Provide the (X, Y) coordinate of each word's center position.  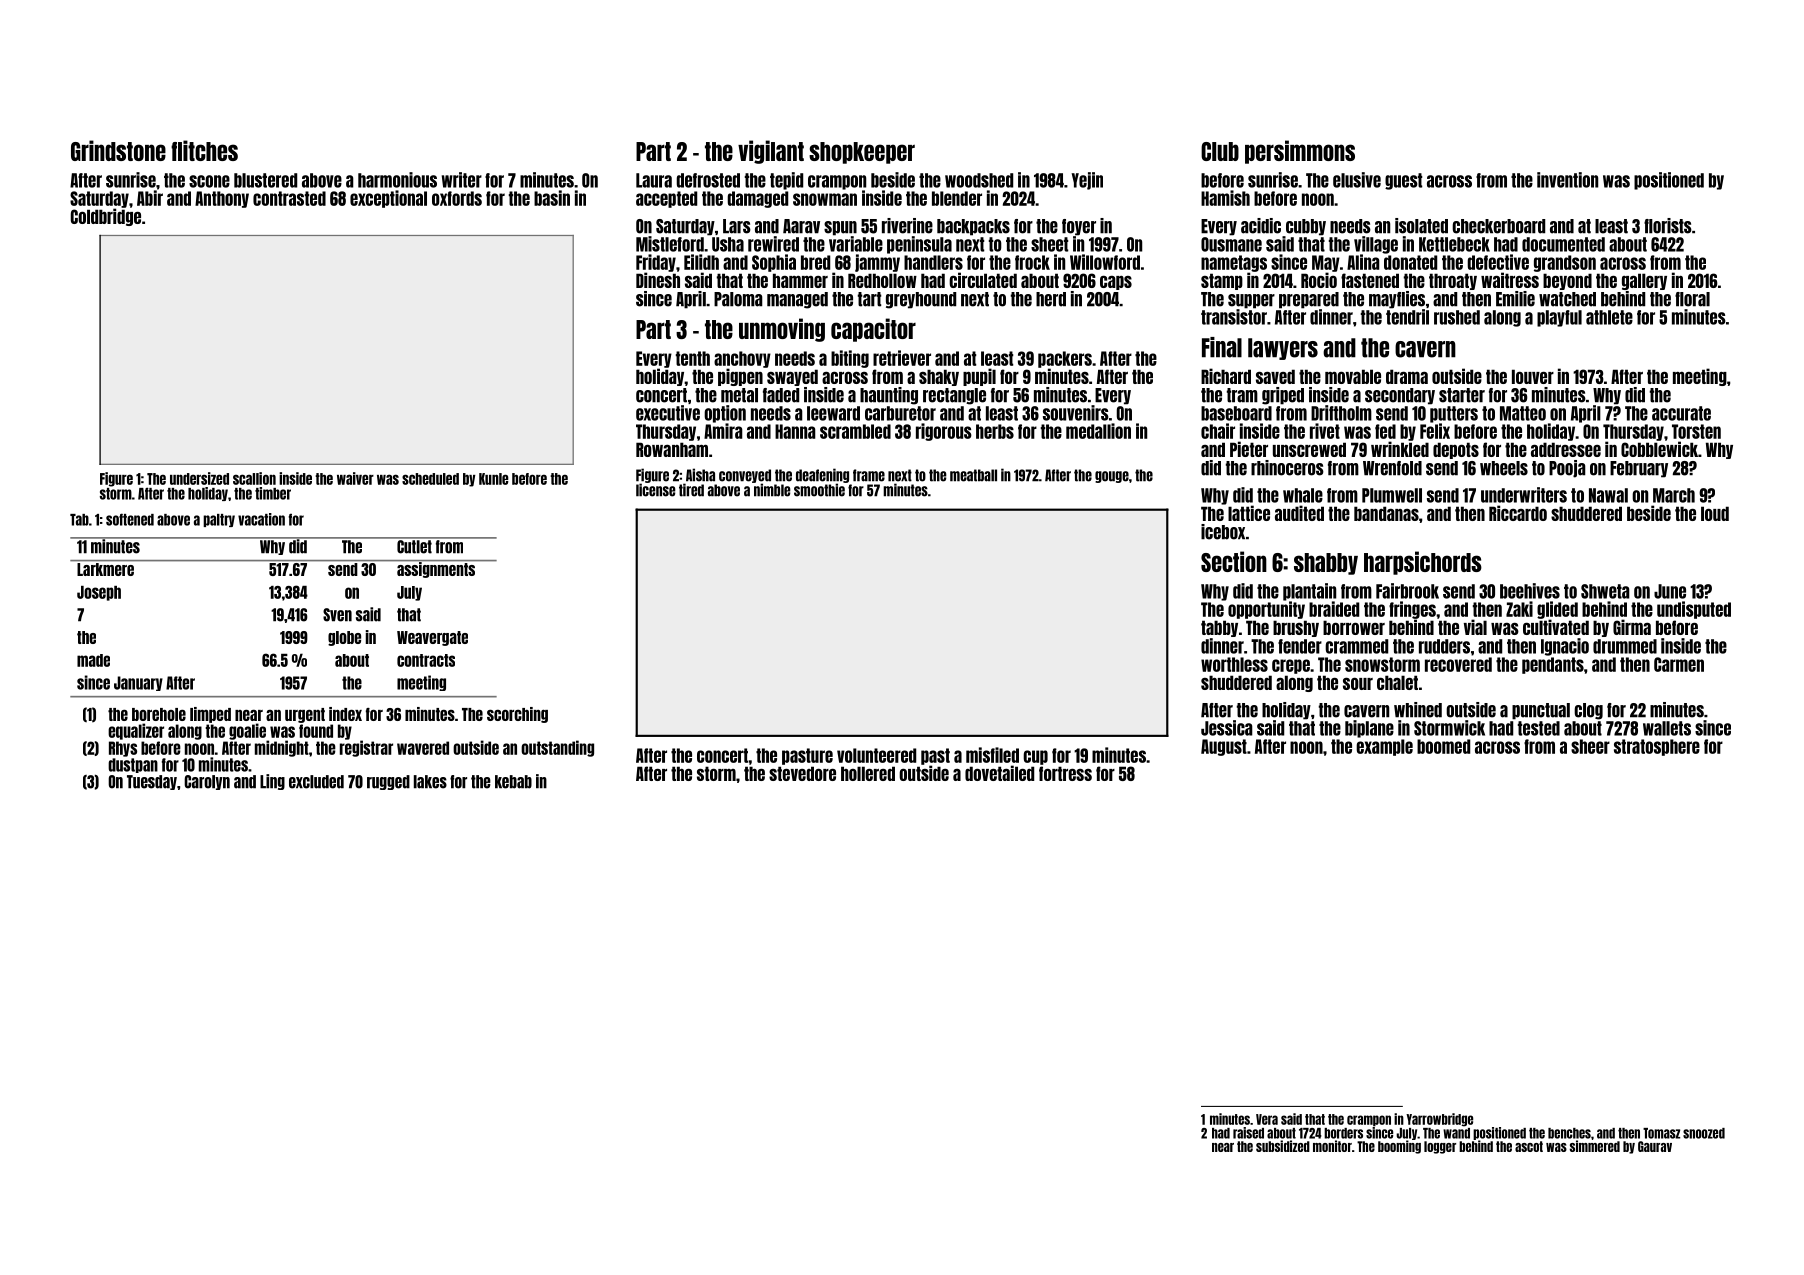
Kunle (494, 479)
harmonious (397, 180)
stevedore (802, 773)
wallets (1667, 728)
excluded (316, 782)
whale (1303, 495)
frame (869, 475)
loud (1715, 513)
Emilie (1515, 299)
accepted (666, 199)
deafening (822, 475)
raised (1248, 1133)
